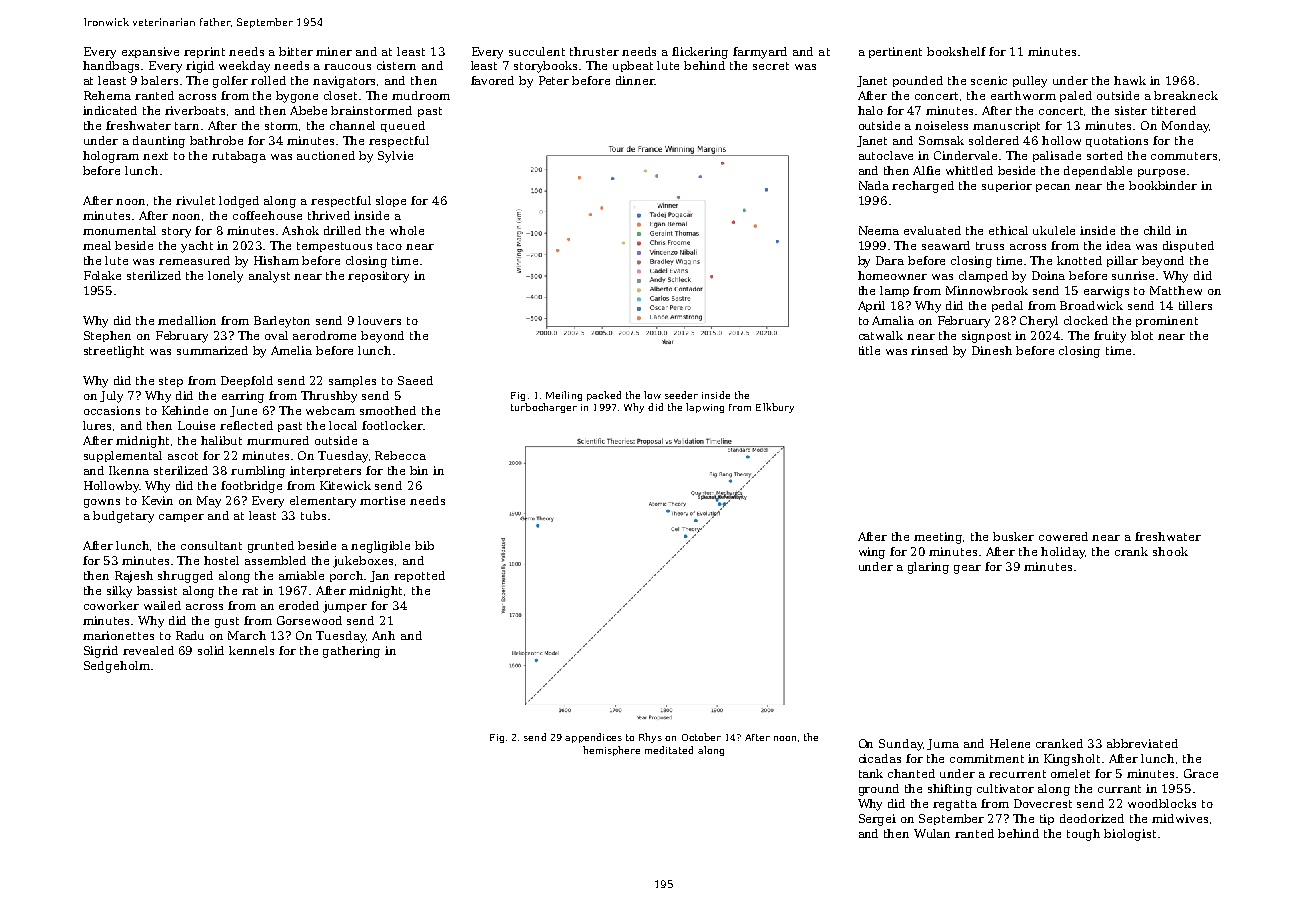 The width and height of the document is (1308, 924). I want to click on gear, so click(967, 569).
